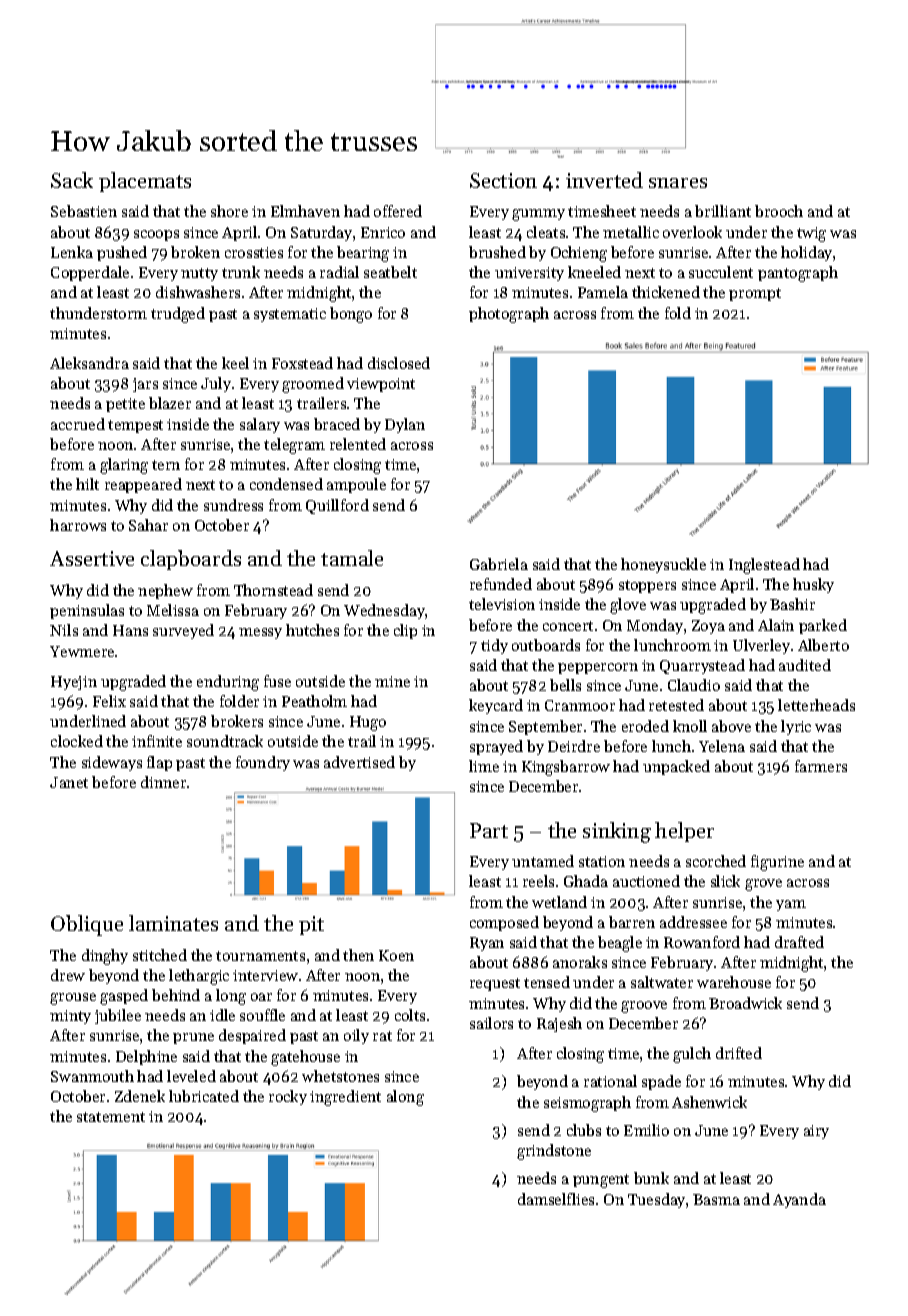 The width and height of the page is (908, 1316). I want to click on laminates, so click(173, 923).
